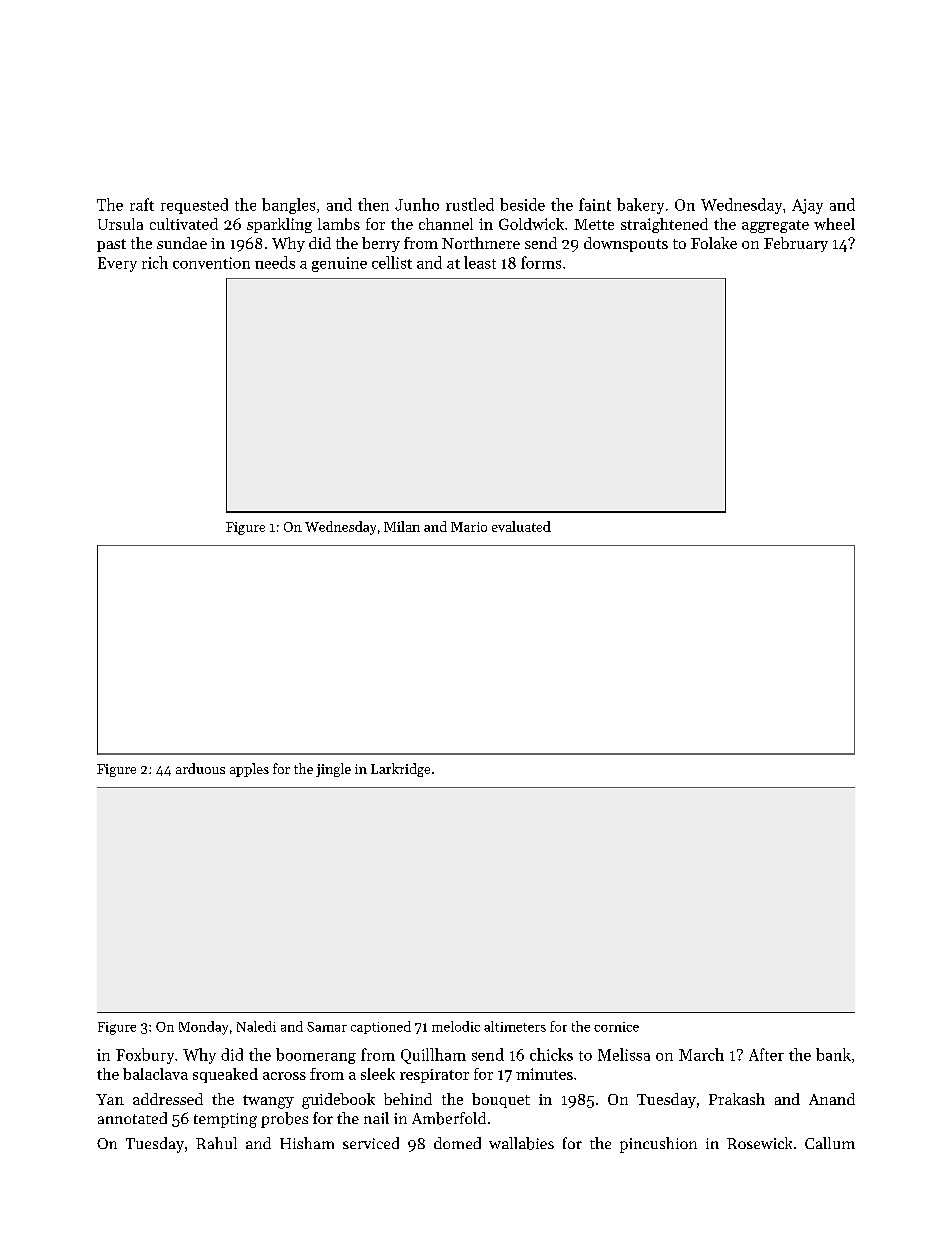 Image resolution: width=952 pixels, height=1233 pixels. Describe the element at coordinates (402, 526) in the document. I see `Milan` at that location.
